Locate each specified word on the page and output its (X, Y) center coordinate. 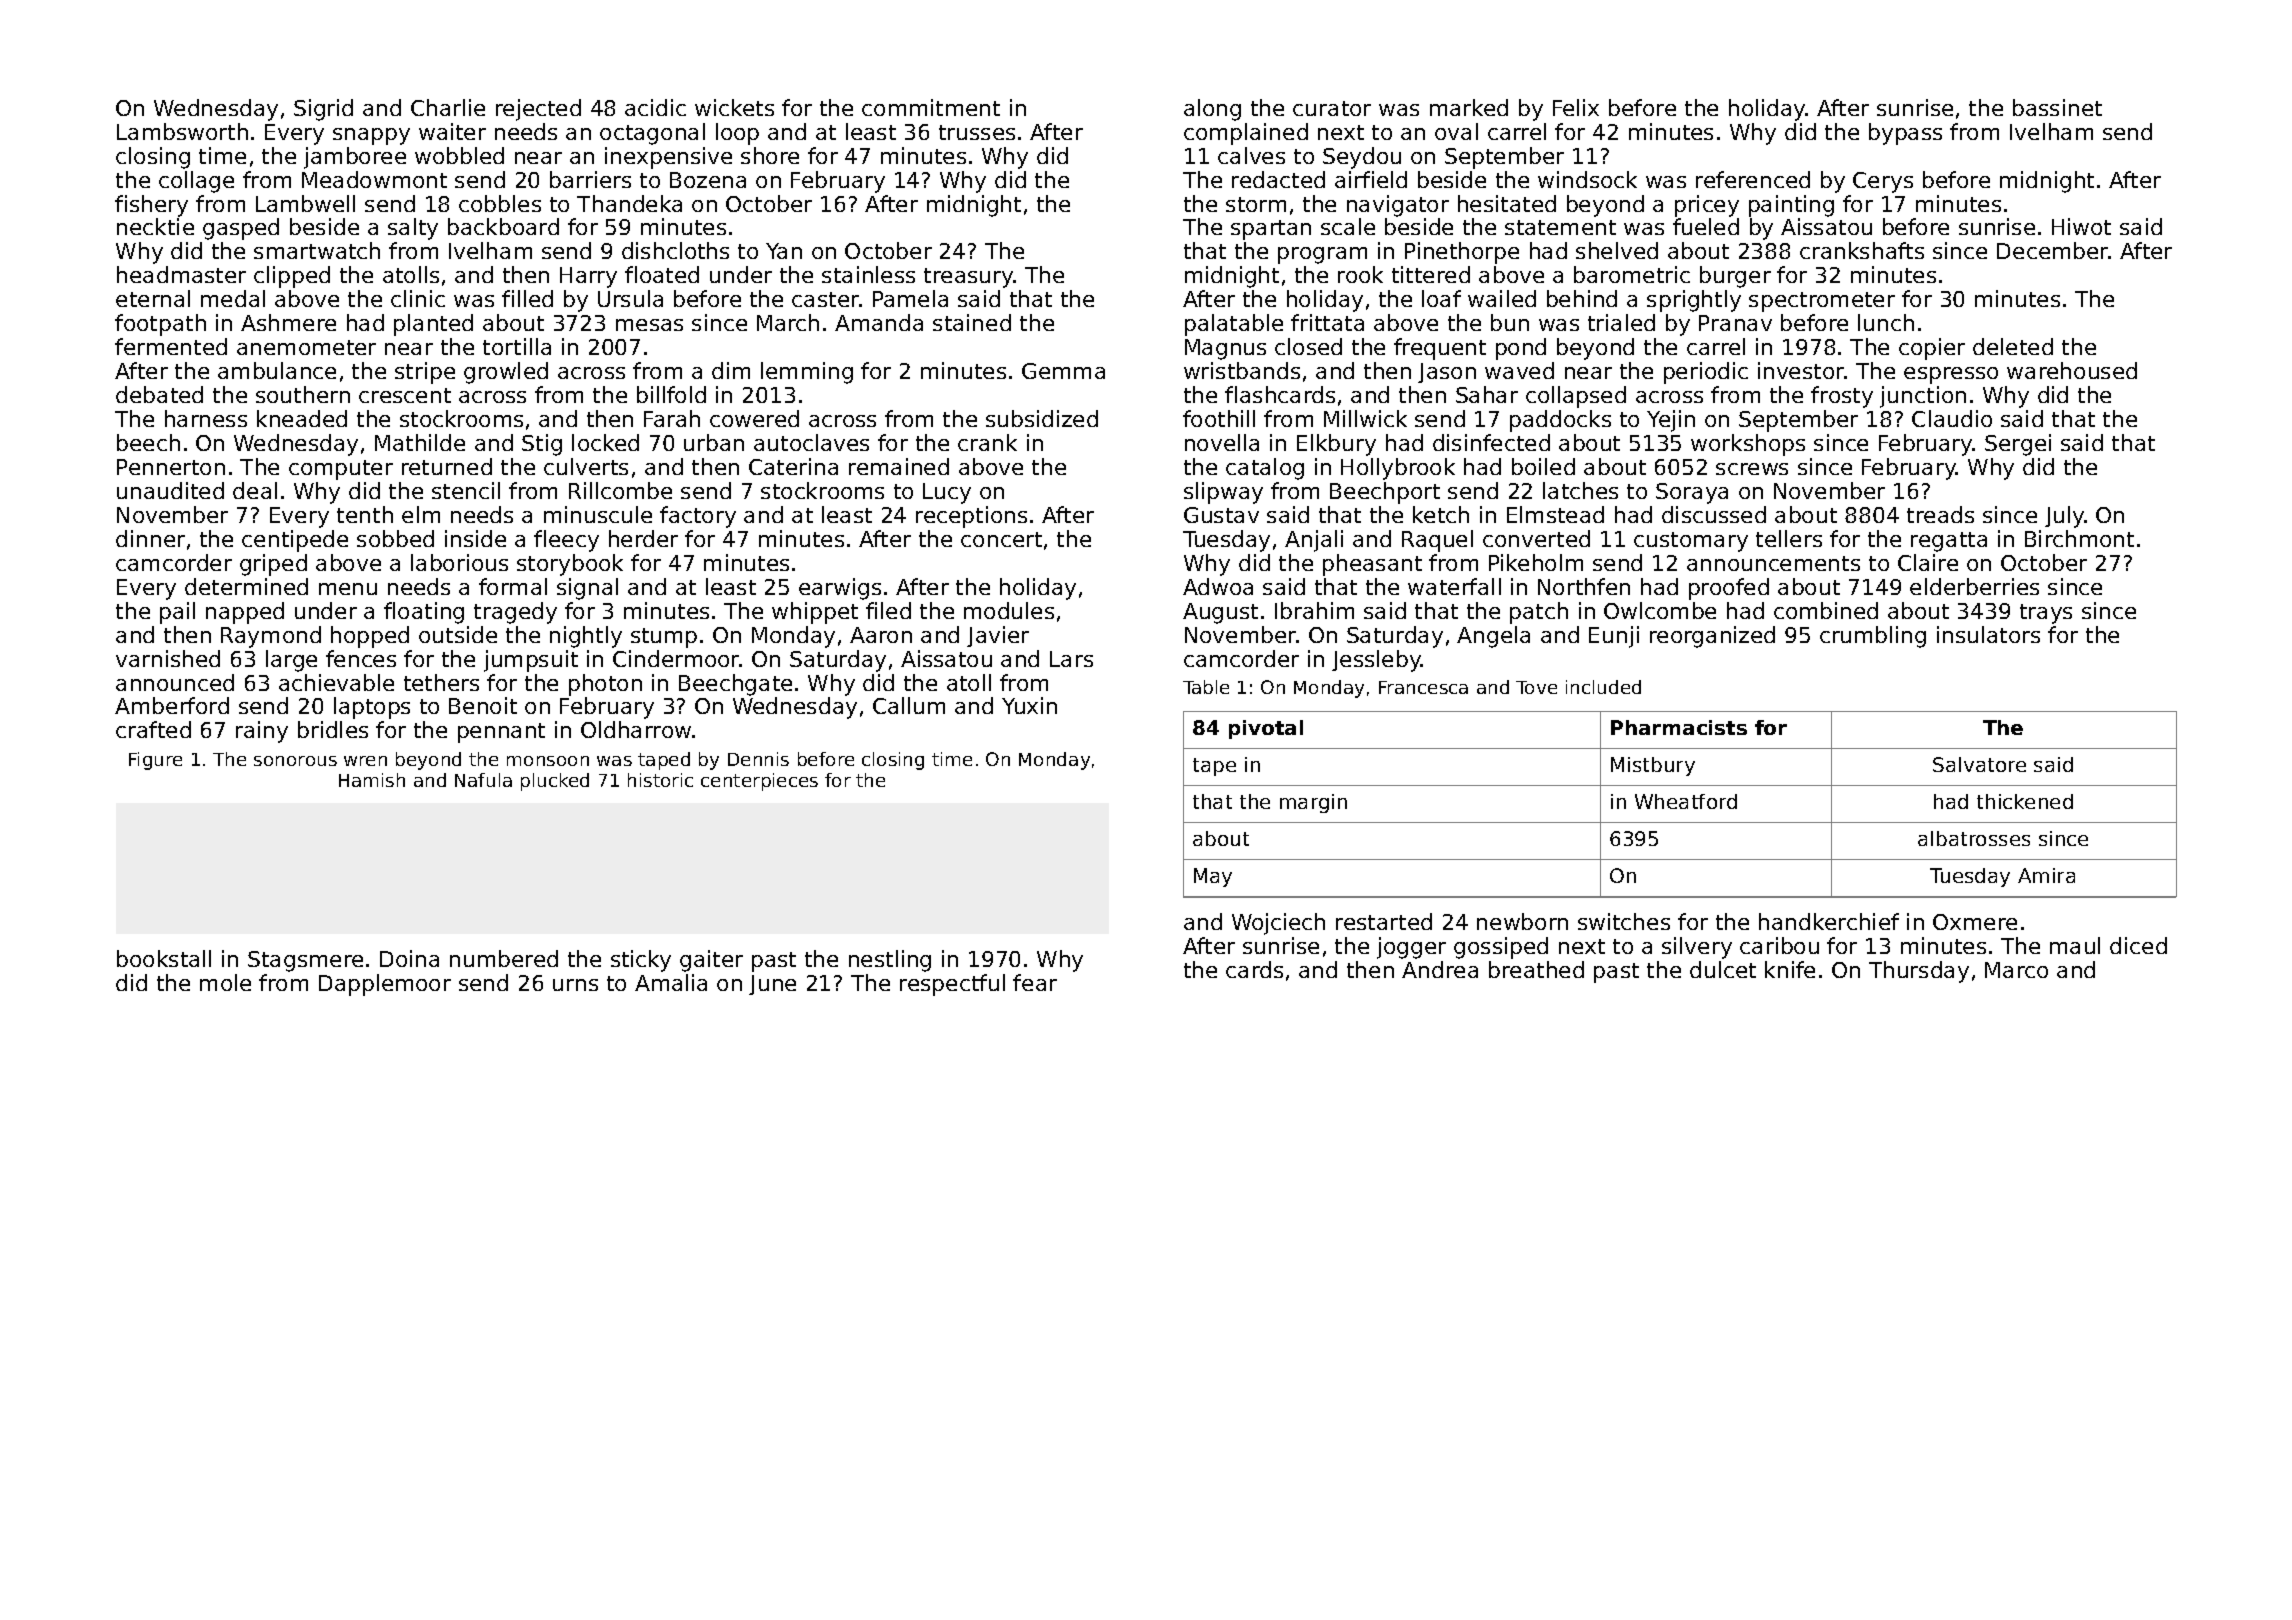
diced (2138, 945)
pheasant (1372, 565)
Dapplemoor (385, 985)
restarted (1384, 921)
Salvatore (1979, 764)
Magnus (1225, 349)
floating (424, 613)
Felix (1576, 107)
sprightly (1694, 301)
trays (2046, 614)
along (1212, 110)
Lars (1071, 659)
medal (233, 298)
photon (605, 685)
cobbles (500, 203)
